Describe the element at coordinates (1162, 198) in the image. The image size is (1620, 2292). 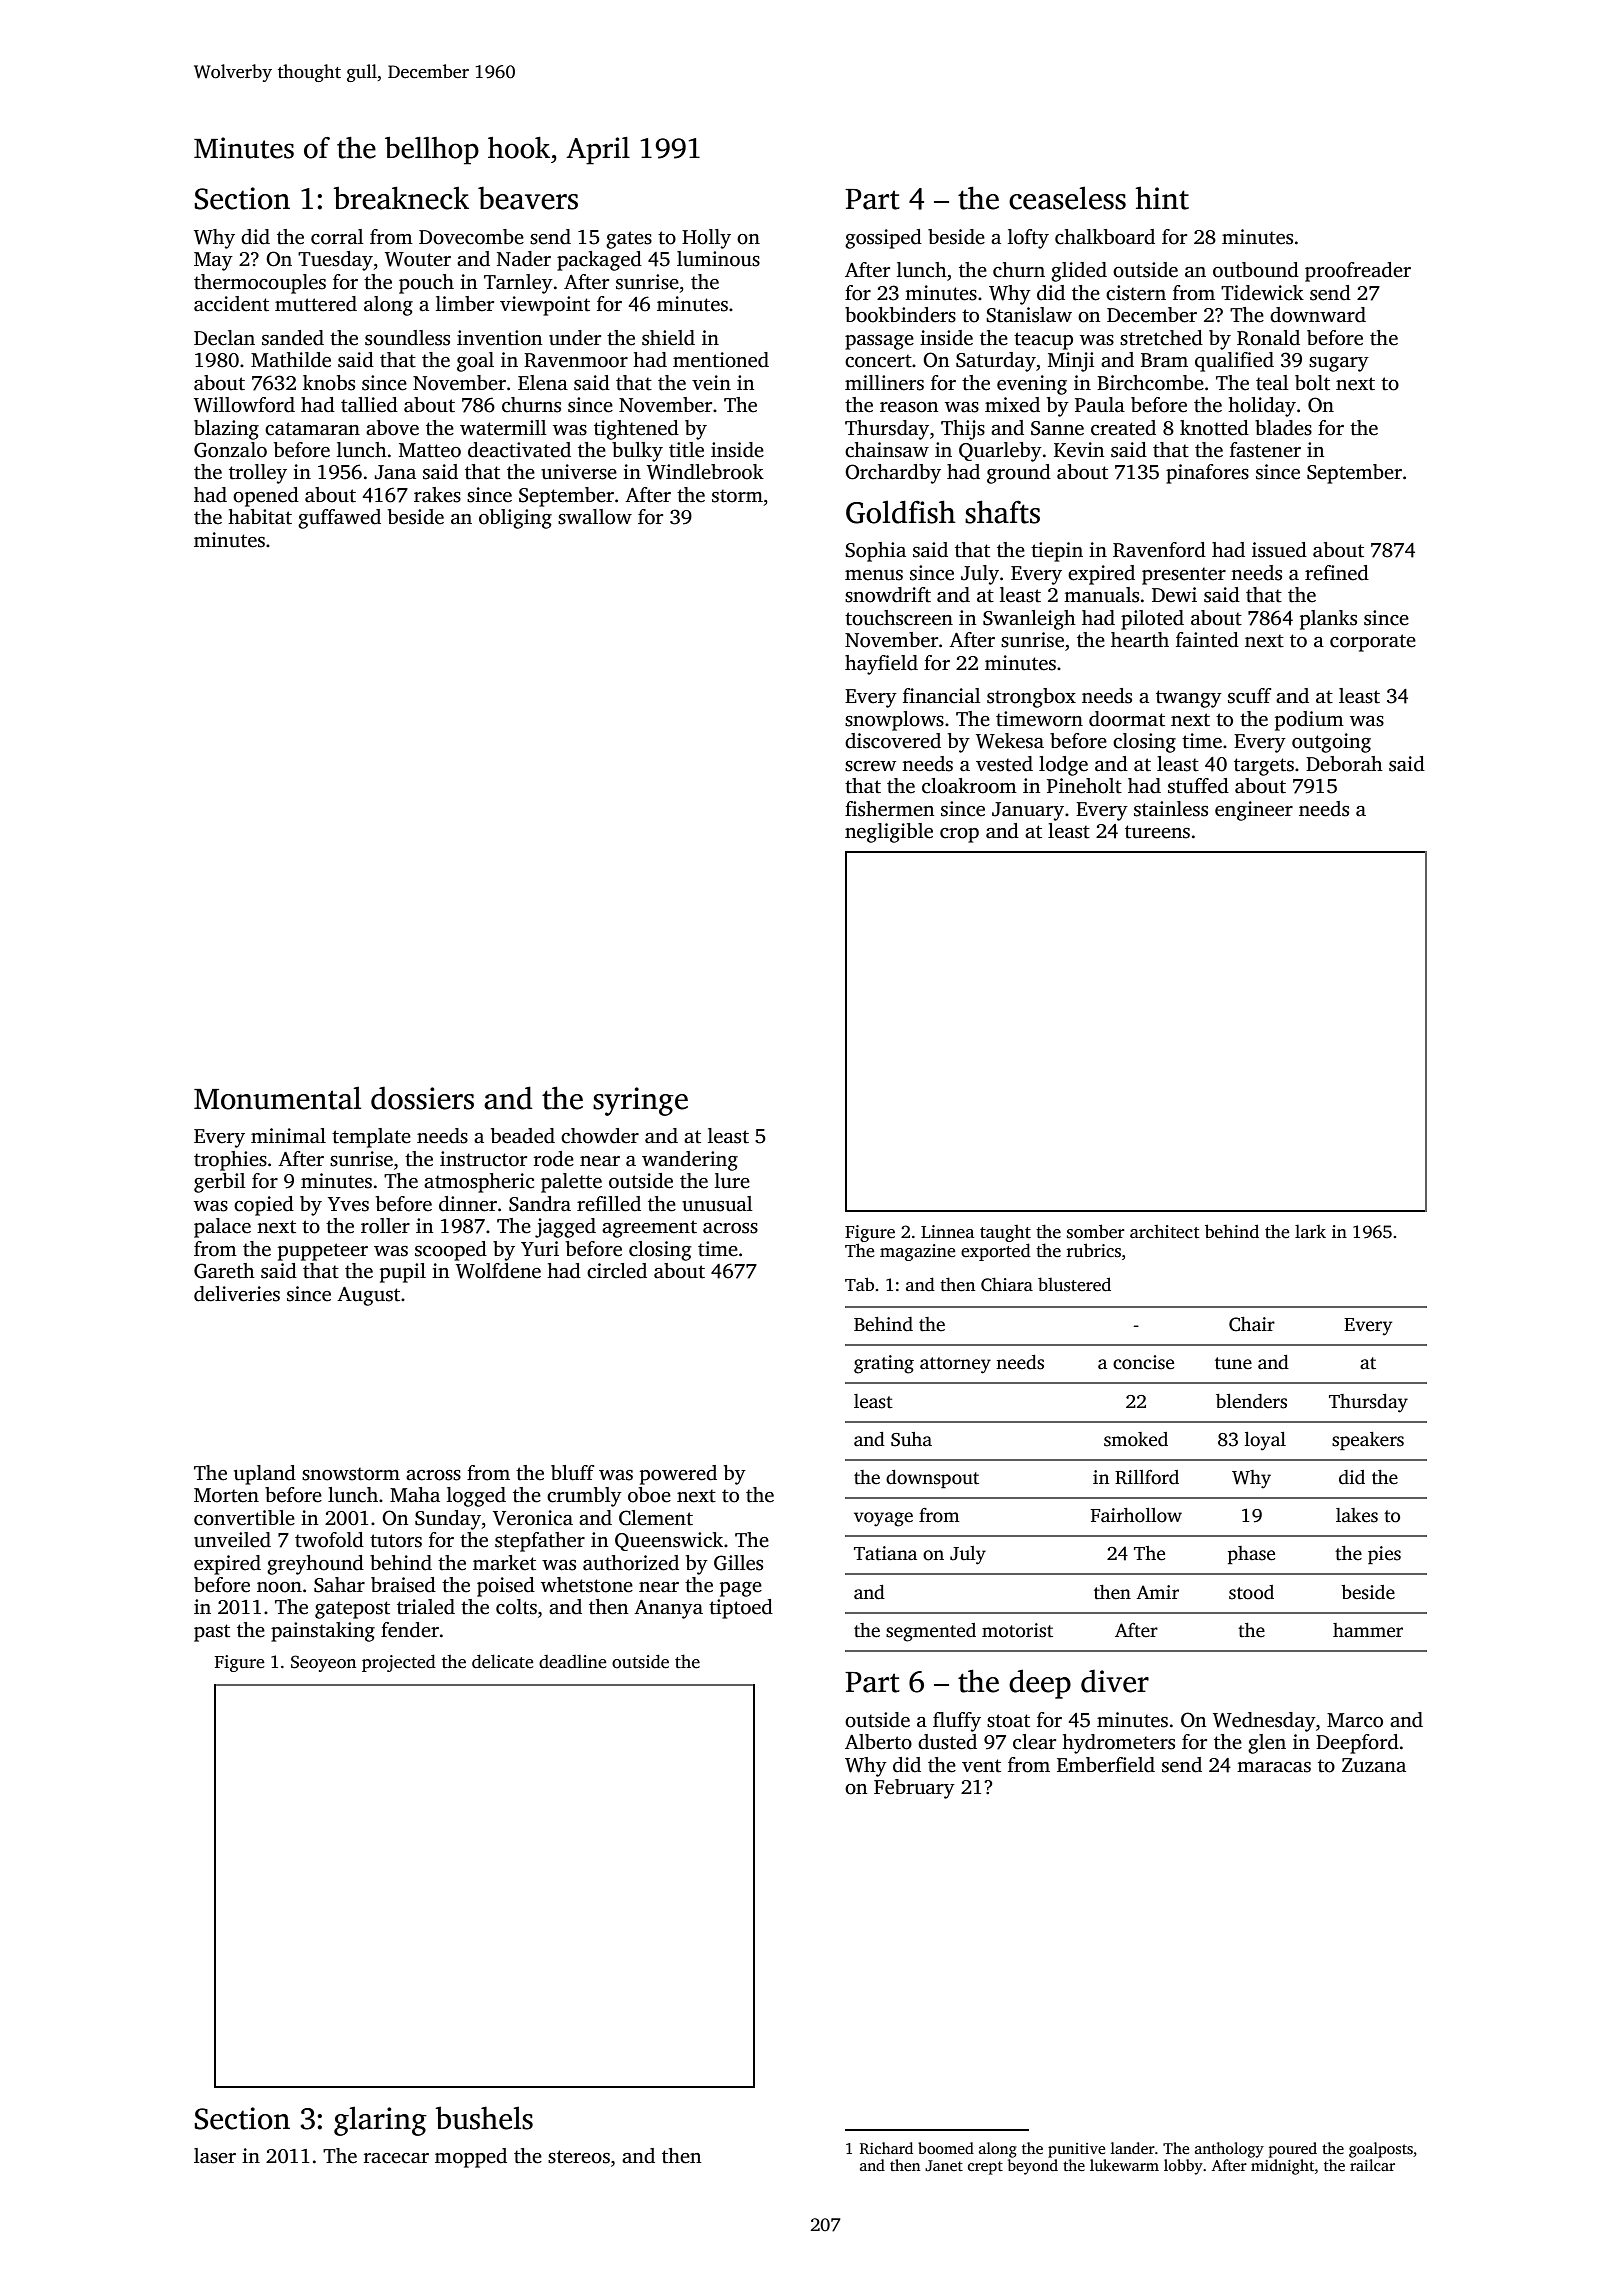
I see `hint` at that location.
